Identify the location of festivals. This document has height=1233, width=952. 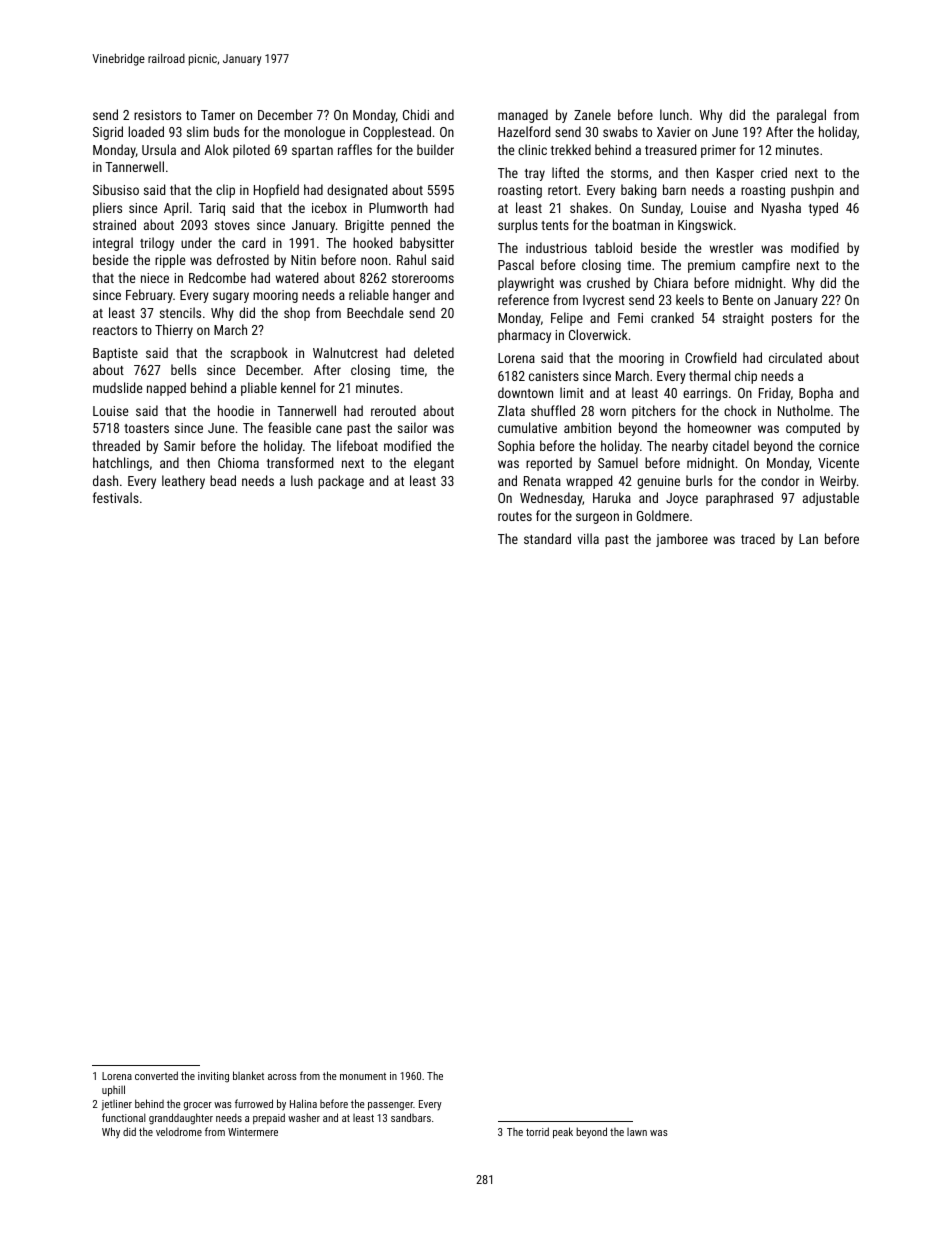
(116, 497).
